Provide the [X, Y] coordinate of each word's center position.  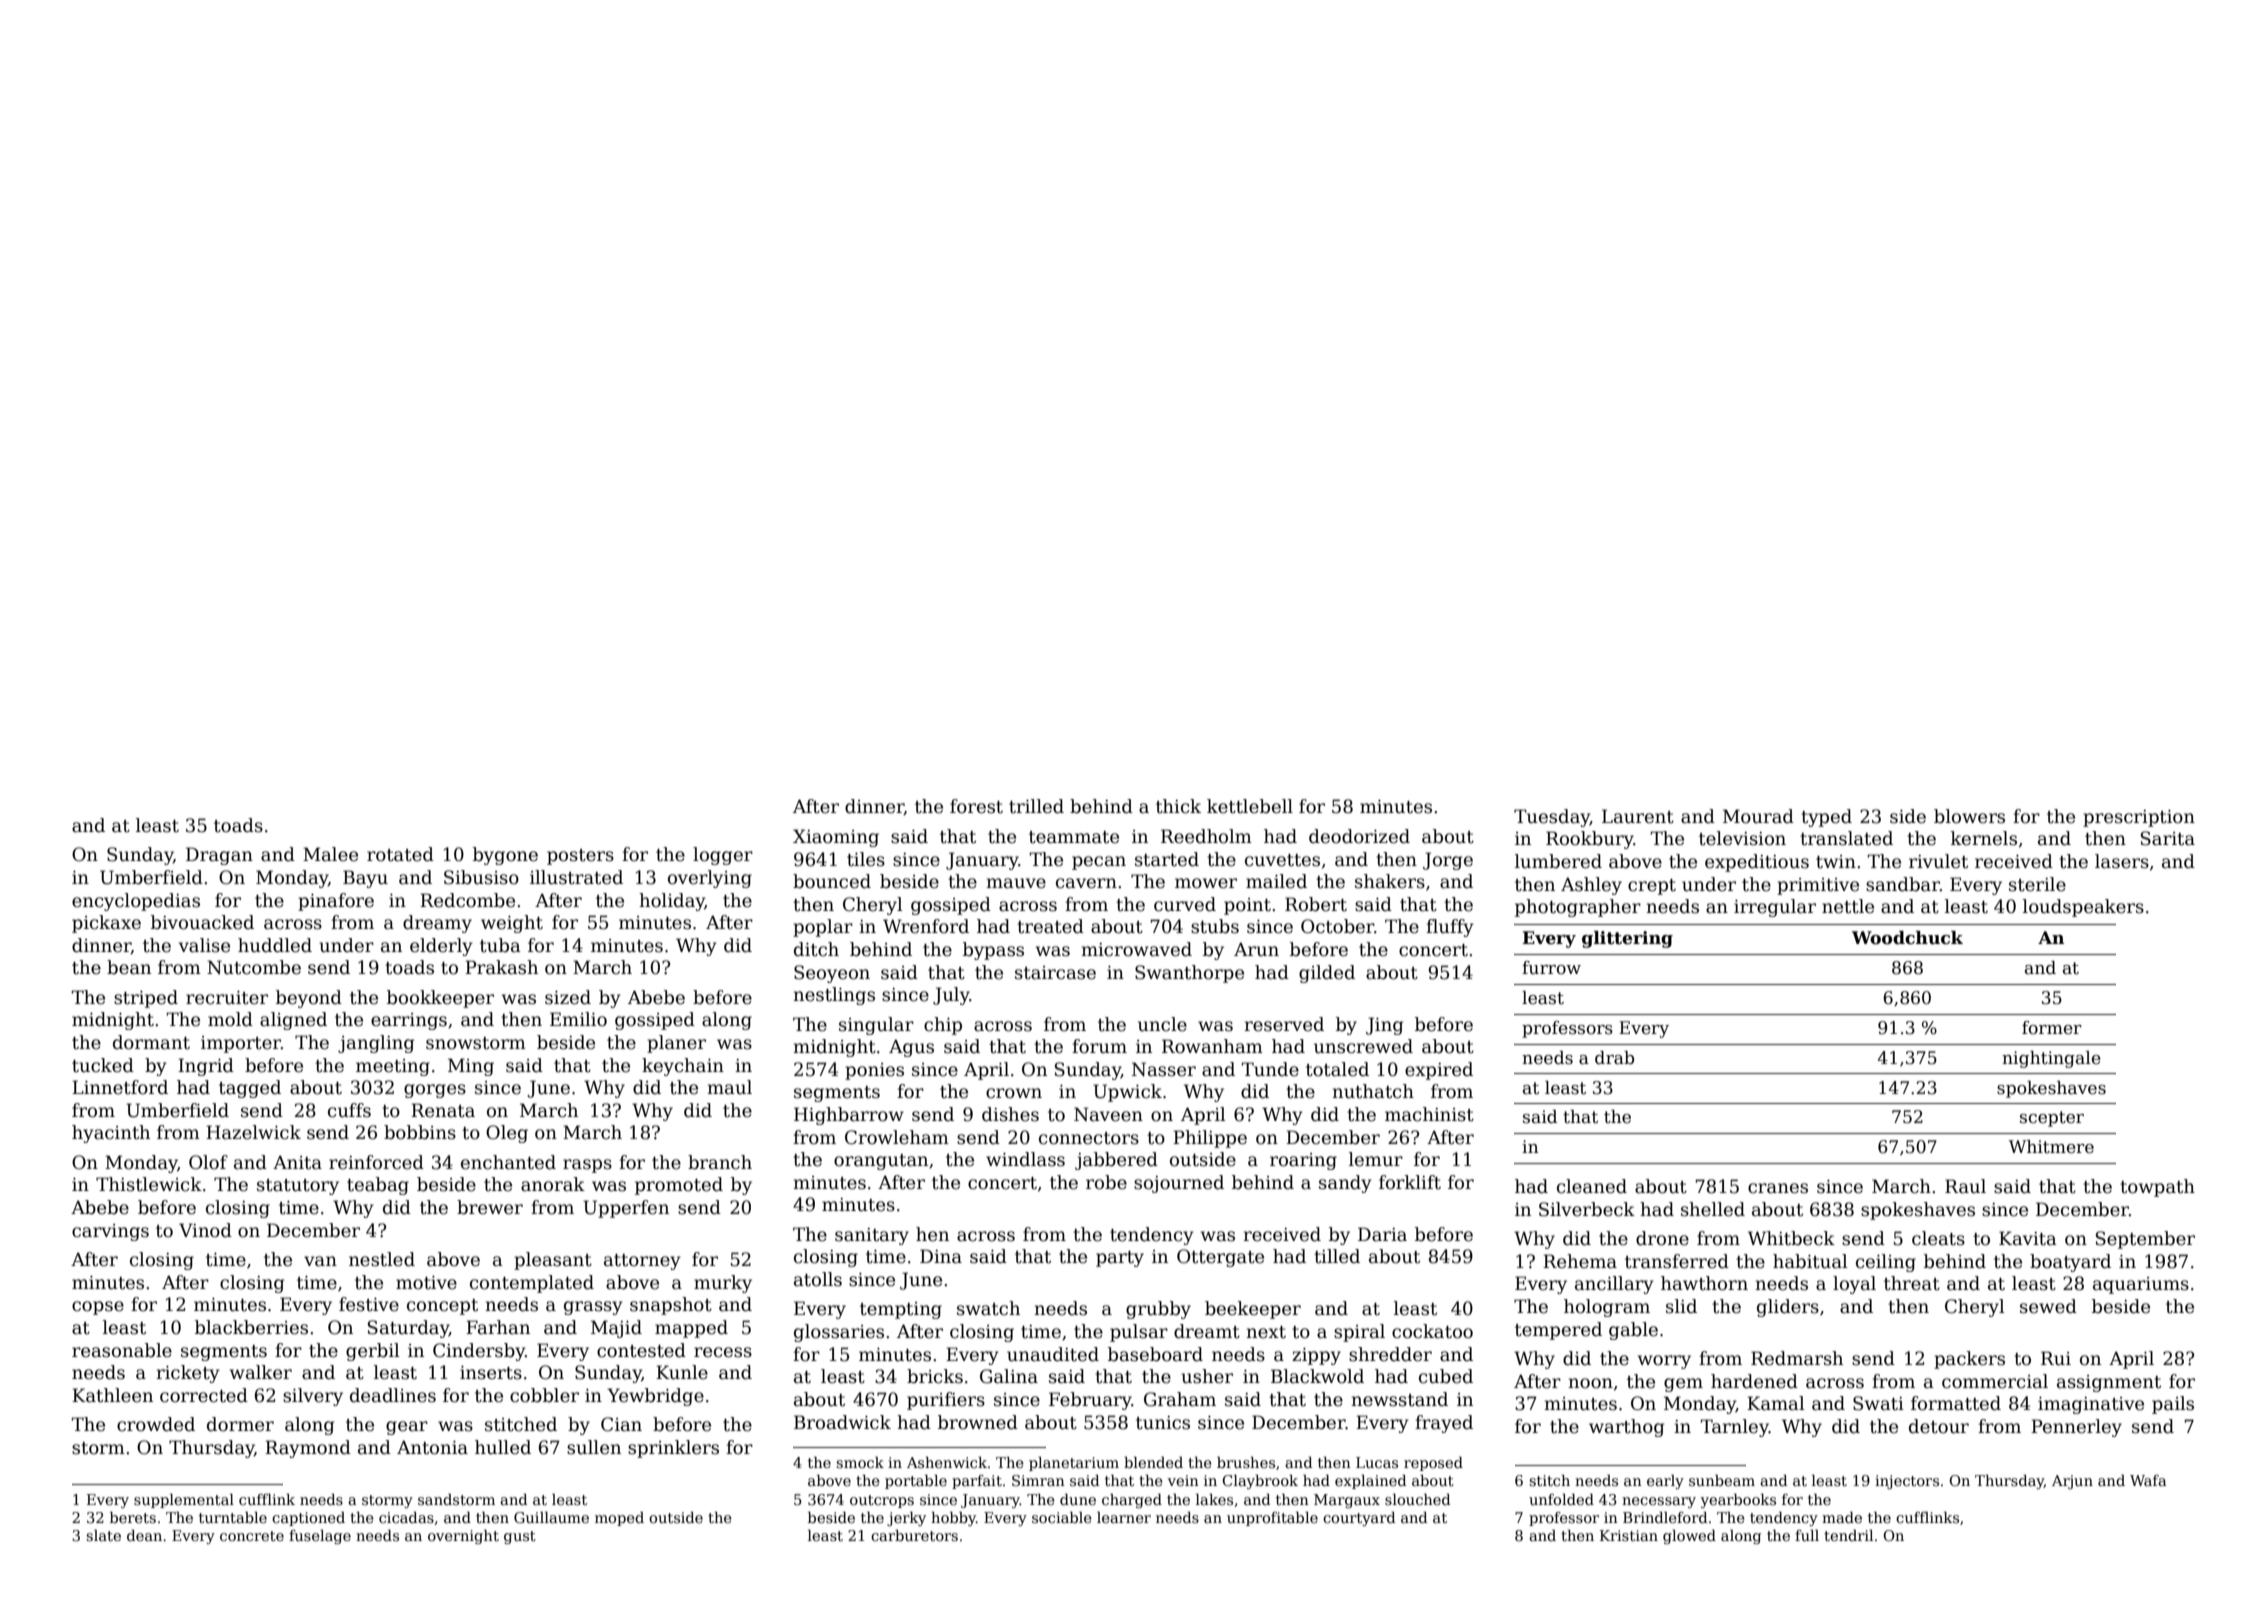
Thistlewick [149, 1184]
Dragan [219, 856]
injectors [1907, 1482]
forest [976, 806]
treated [1050, 926]
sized [568, 997]
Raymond [308, 1449]
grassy [593, 1308]
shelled [1713, 1209]
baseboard [1155, 1354]
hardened [1754, 1381]
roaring [1303, 1161]
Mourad [1758, 816]
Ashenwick [947, 1462]
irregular [1775, 908]
